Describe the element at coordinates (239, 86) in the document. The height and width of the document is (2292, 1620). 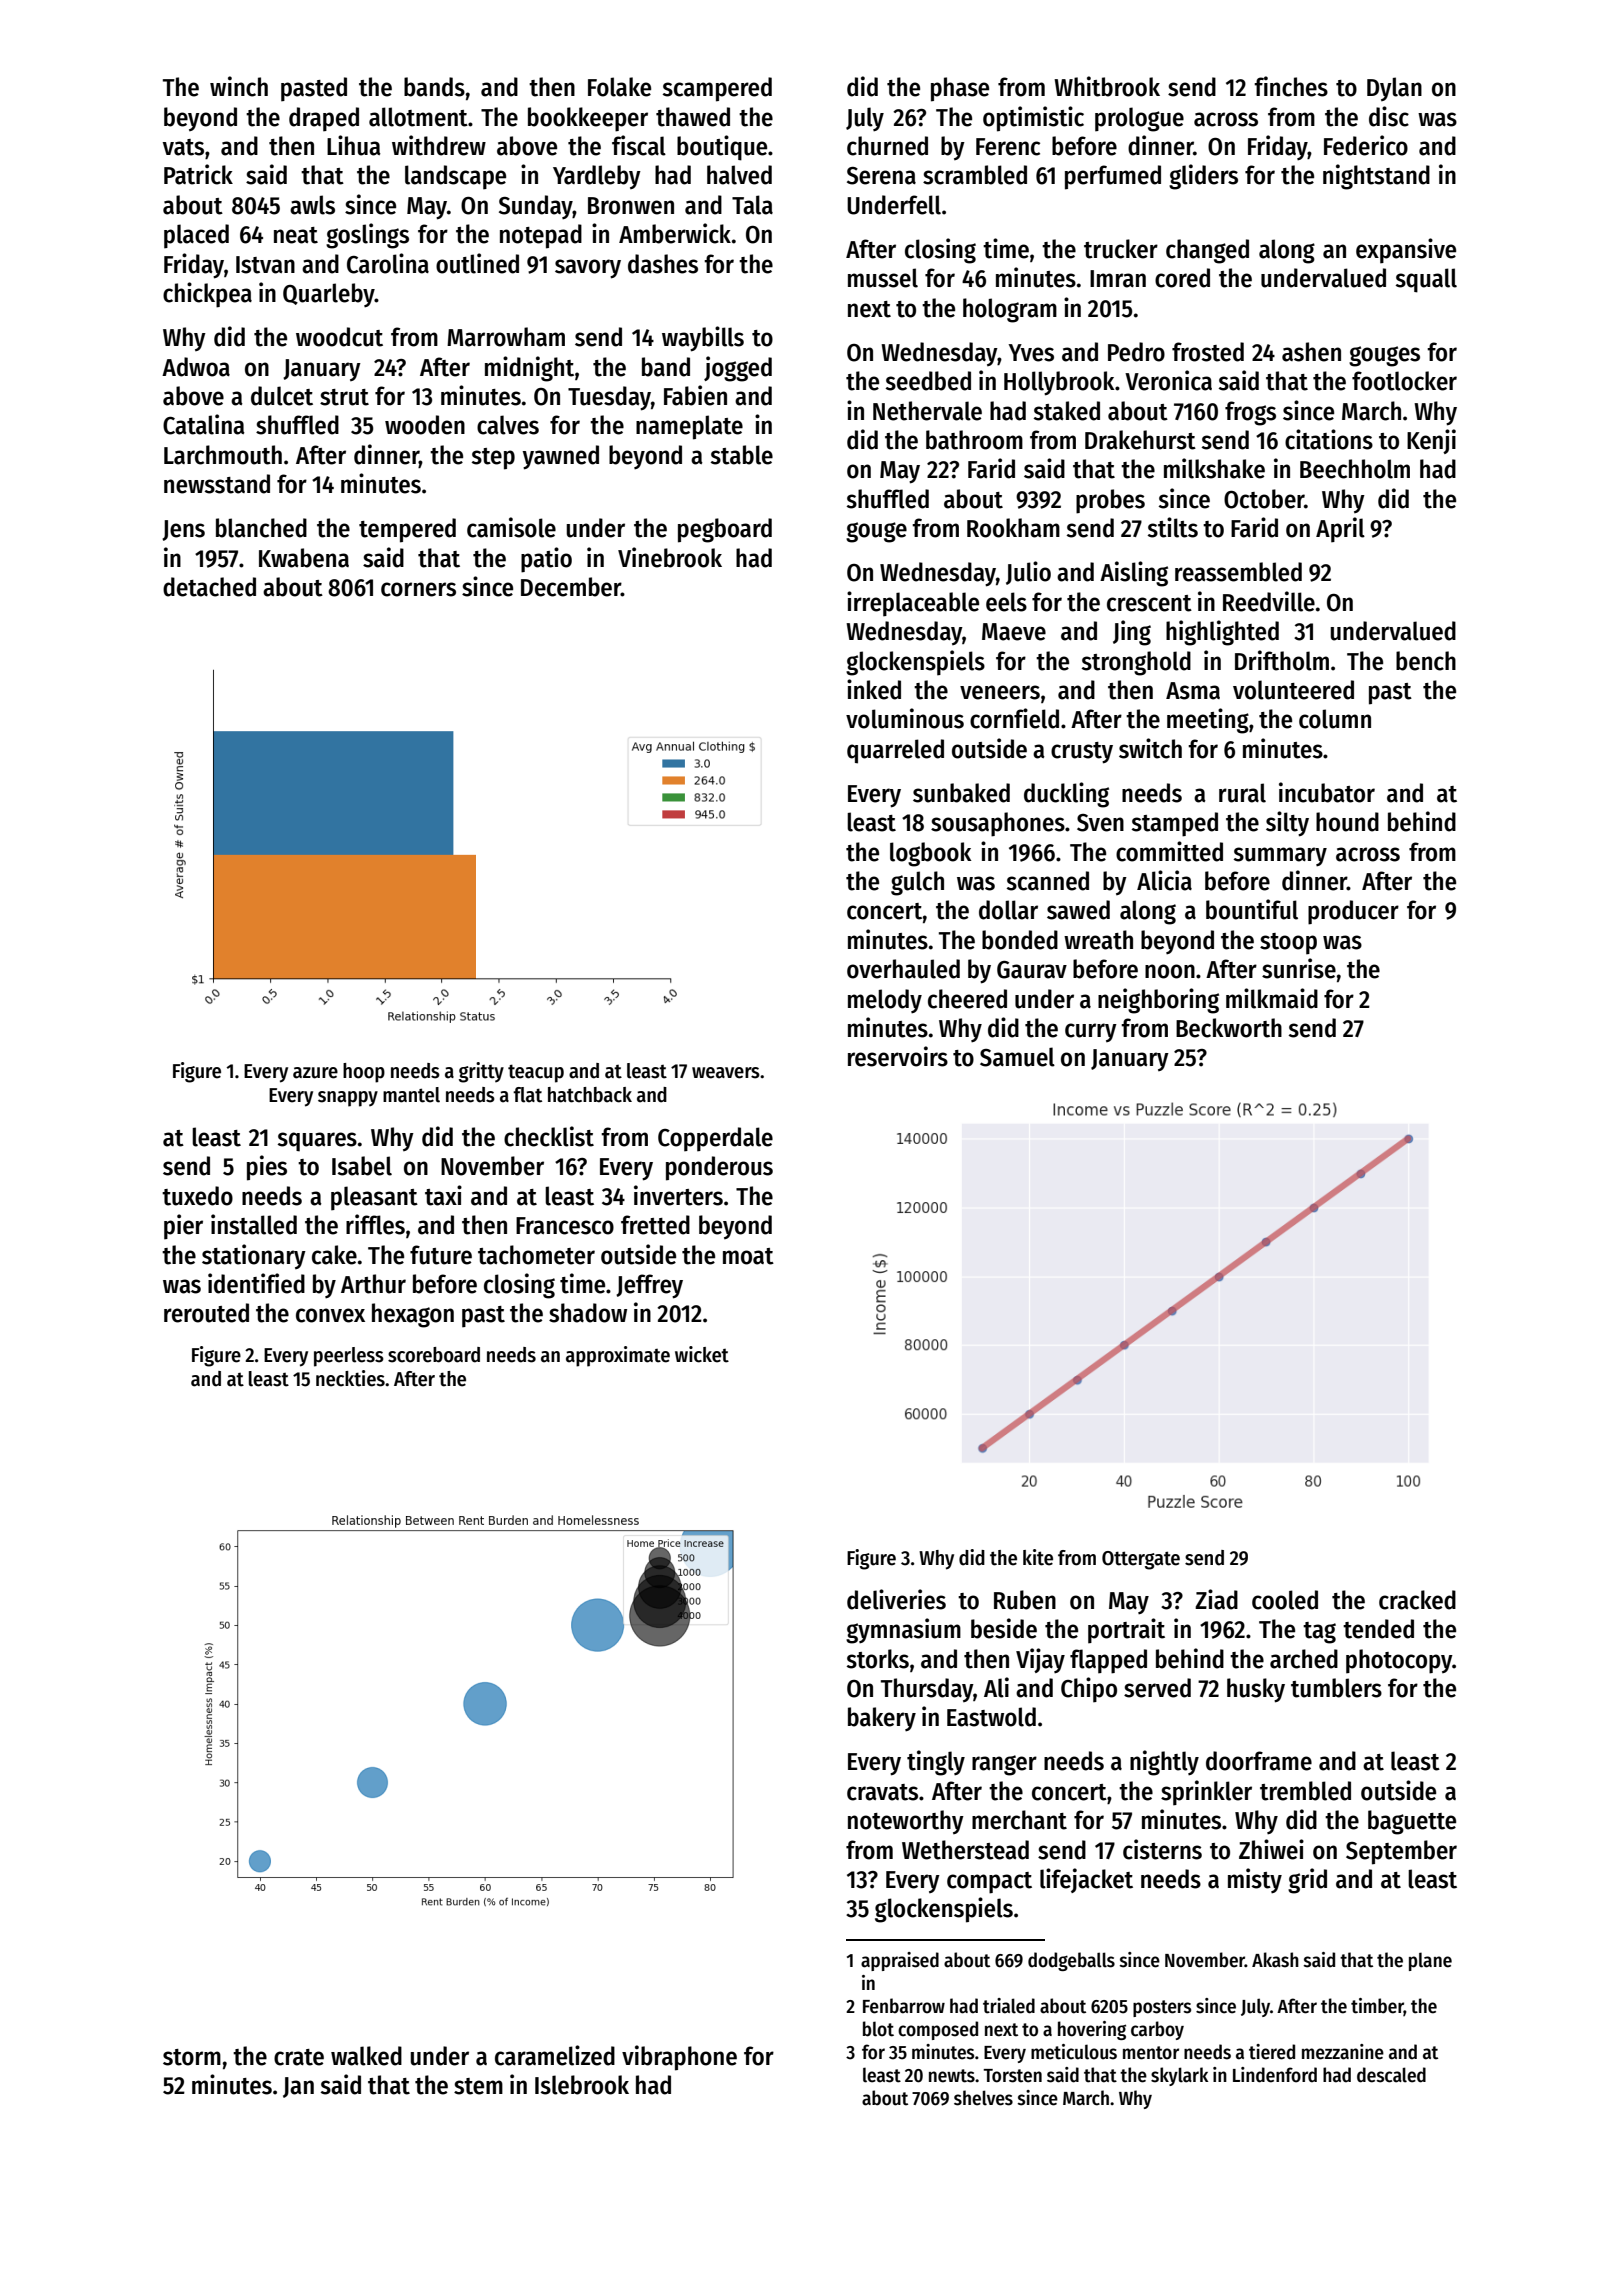
I see `winch` at that location.
